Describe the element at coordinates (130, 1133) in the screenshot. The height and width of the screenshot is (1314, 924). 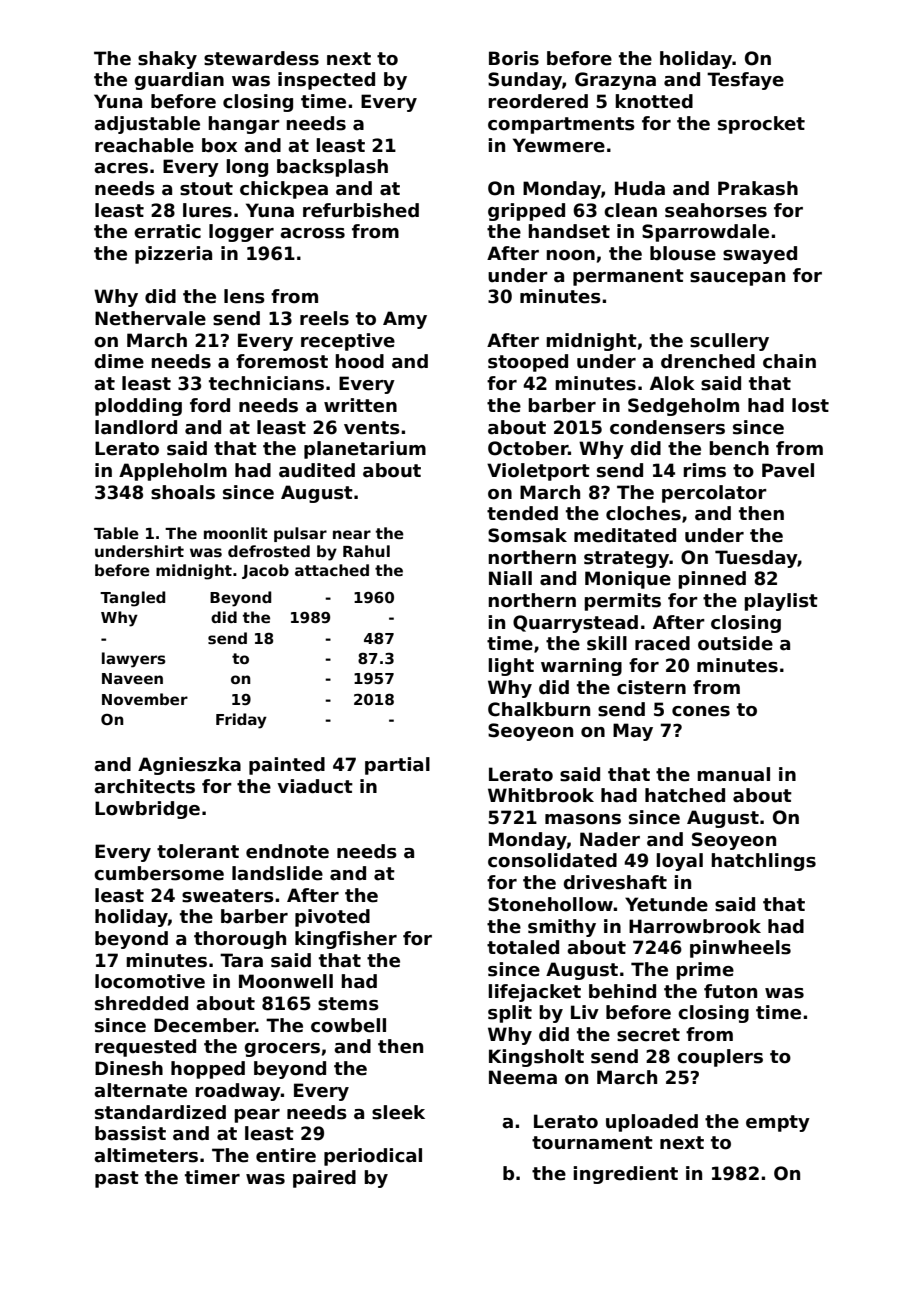
I see `bassist` at that location.
